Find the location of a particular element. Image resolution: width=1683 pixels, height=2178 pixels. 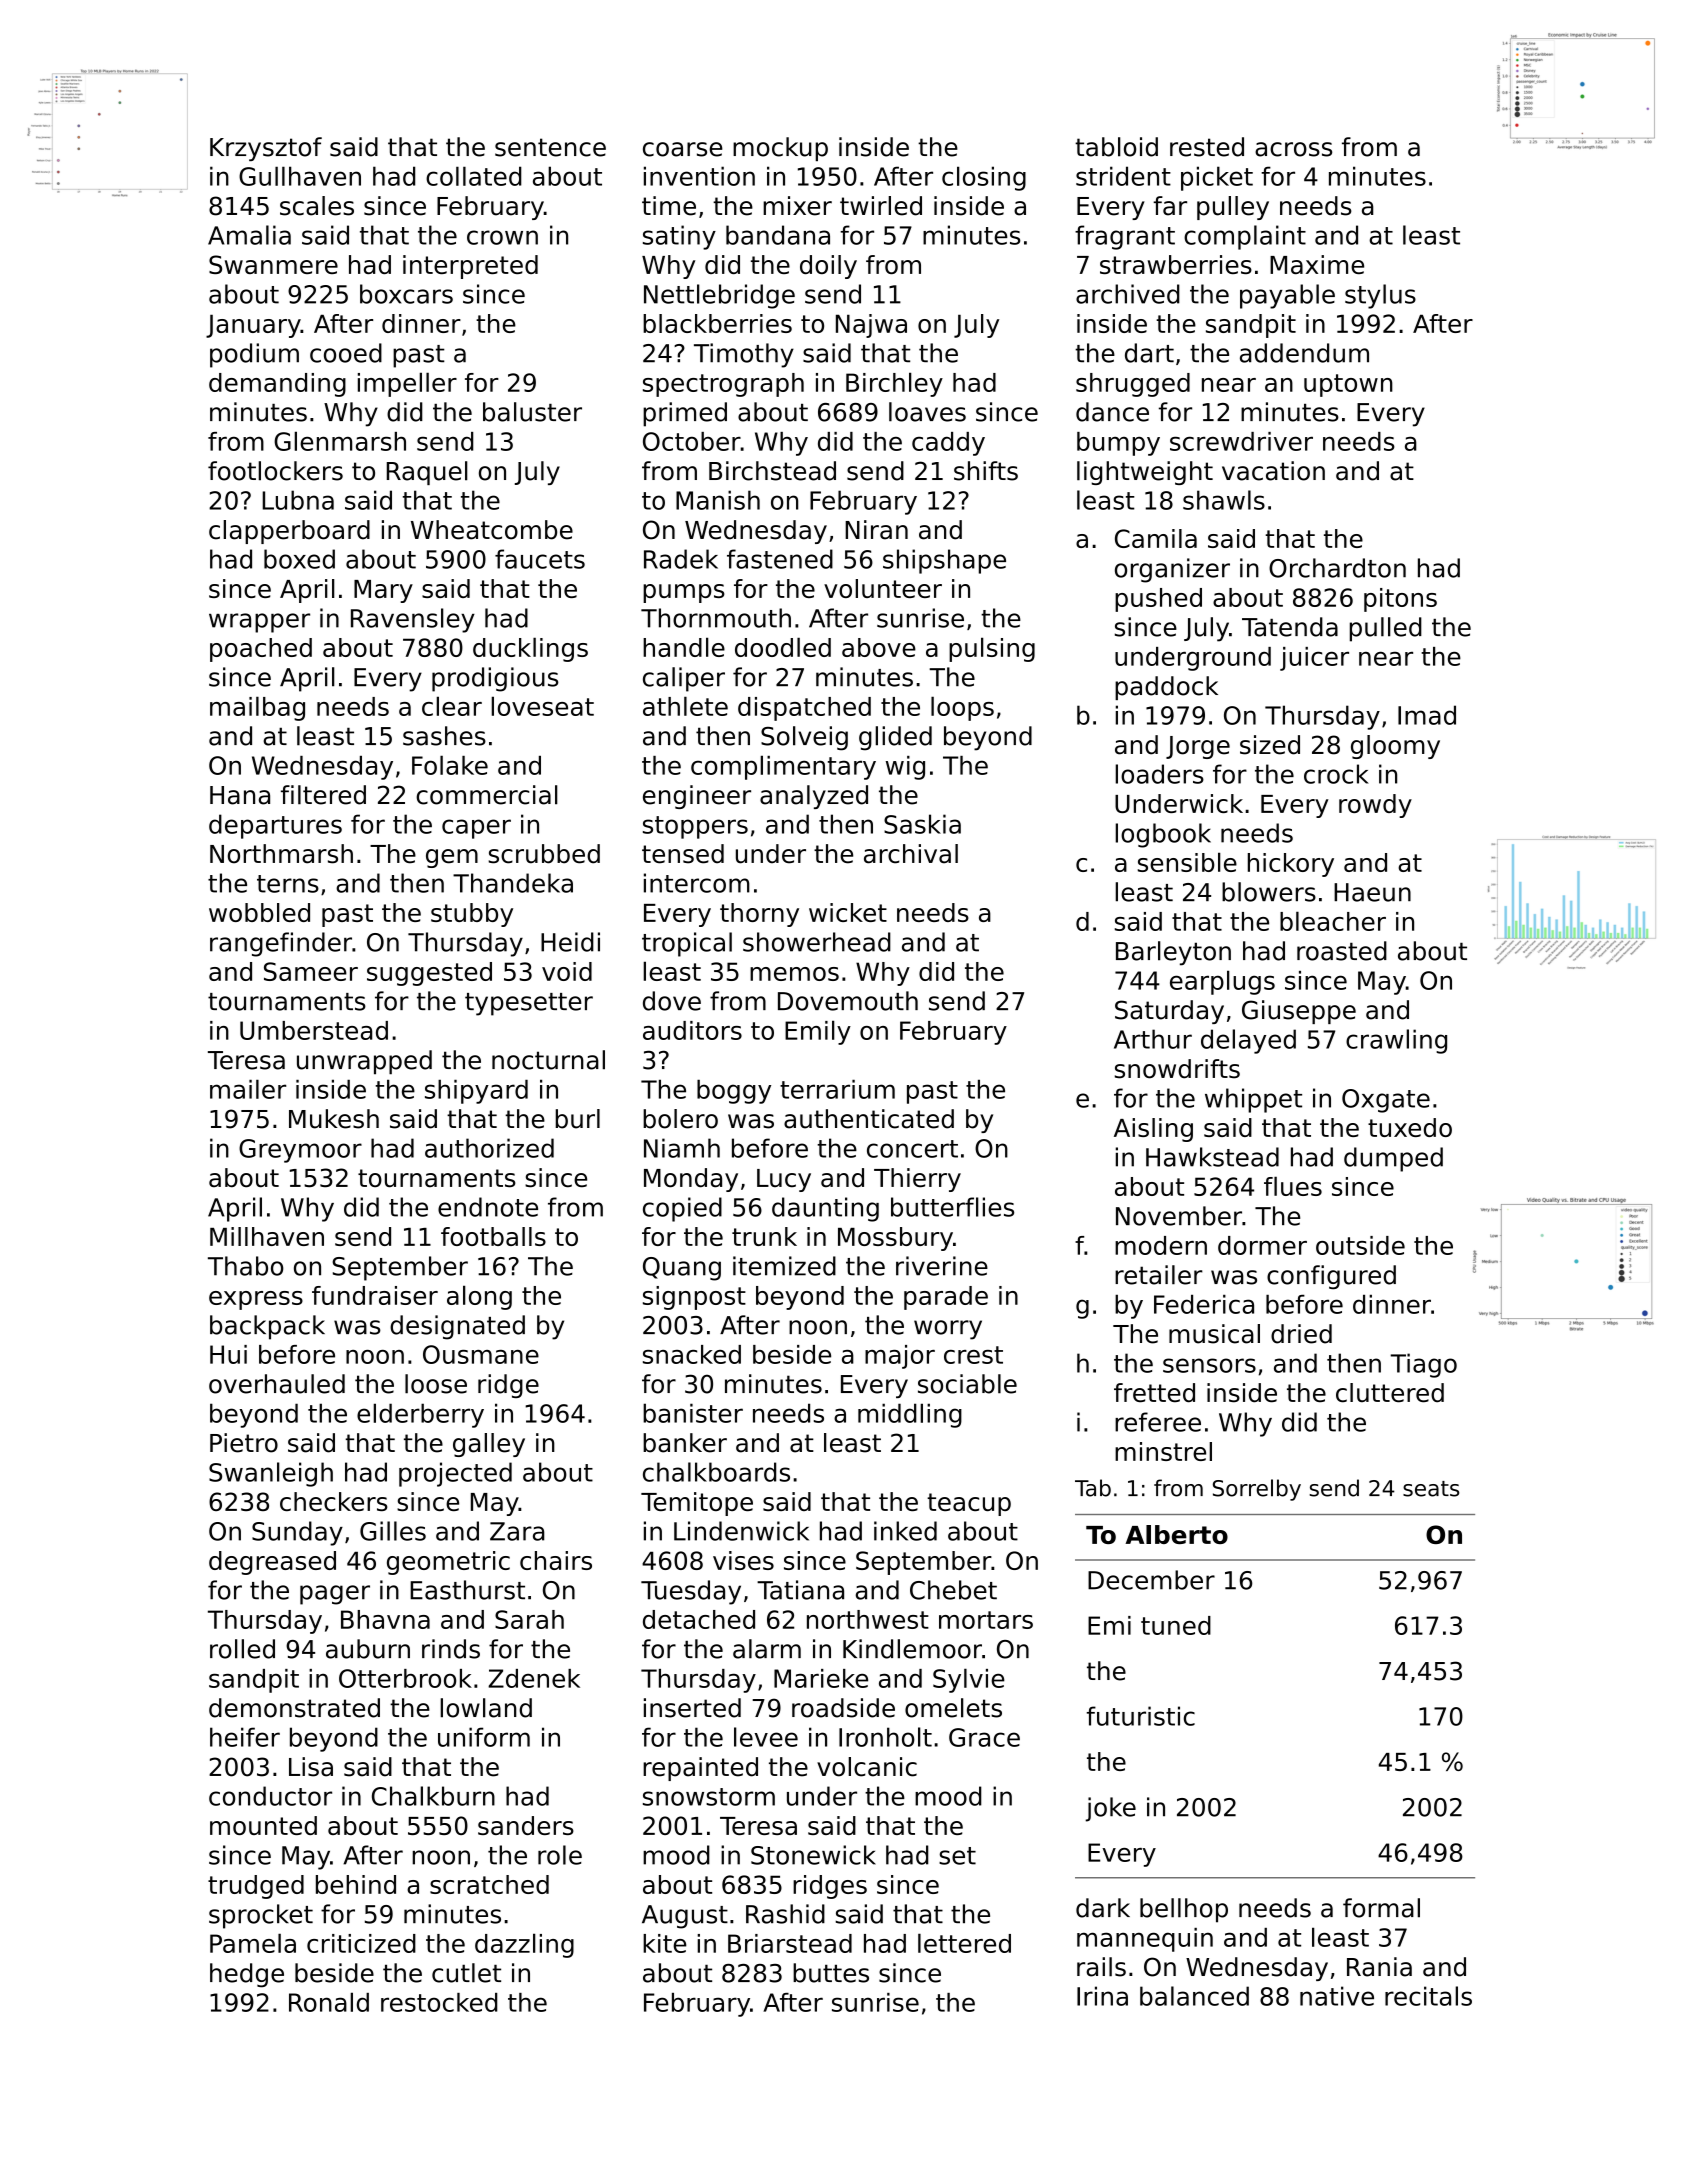

boxed is located at coordinates (299, 559).
